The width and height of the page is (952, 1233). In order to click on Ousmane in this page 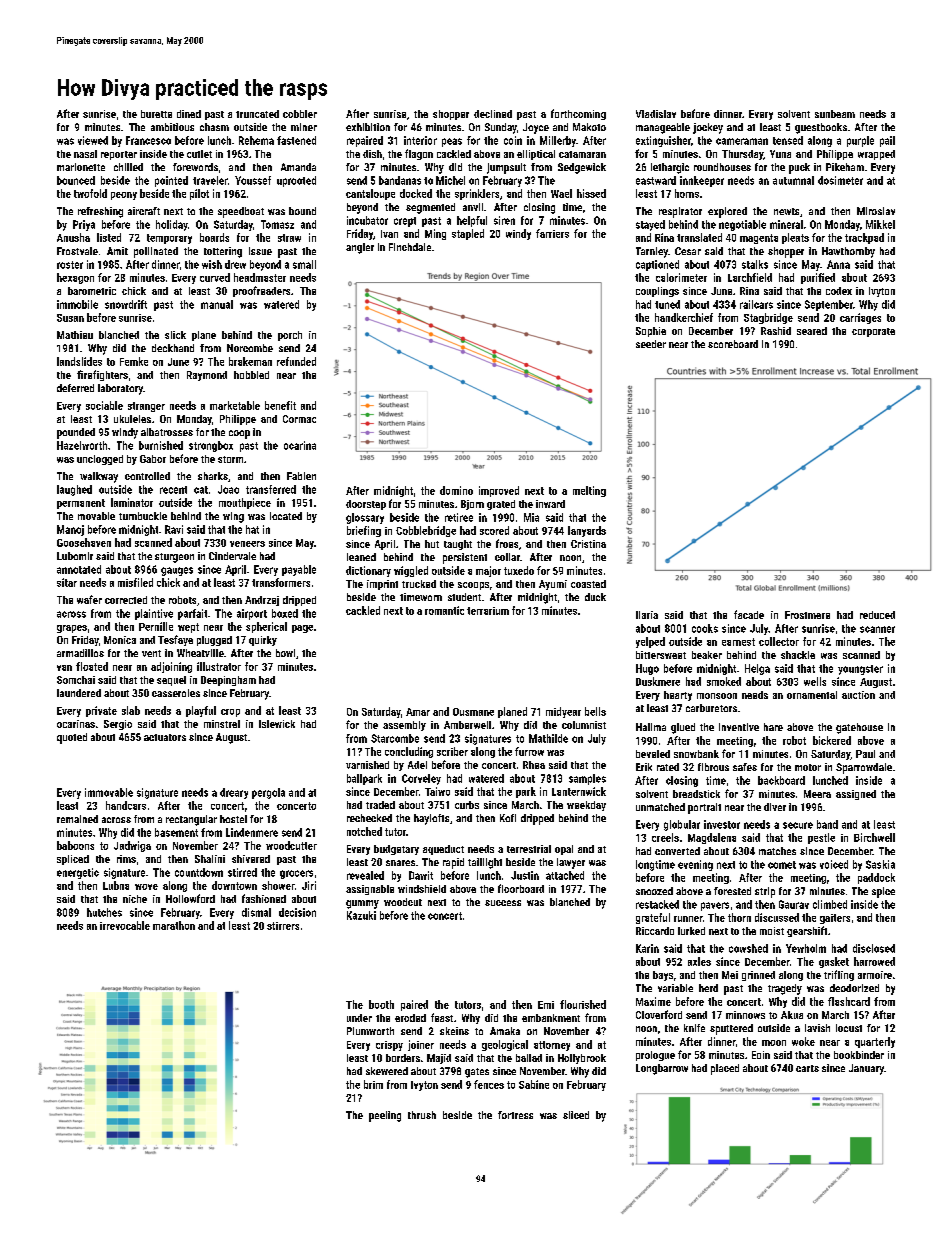, I will do `click(473, 712)`.
